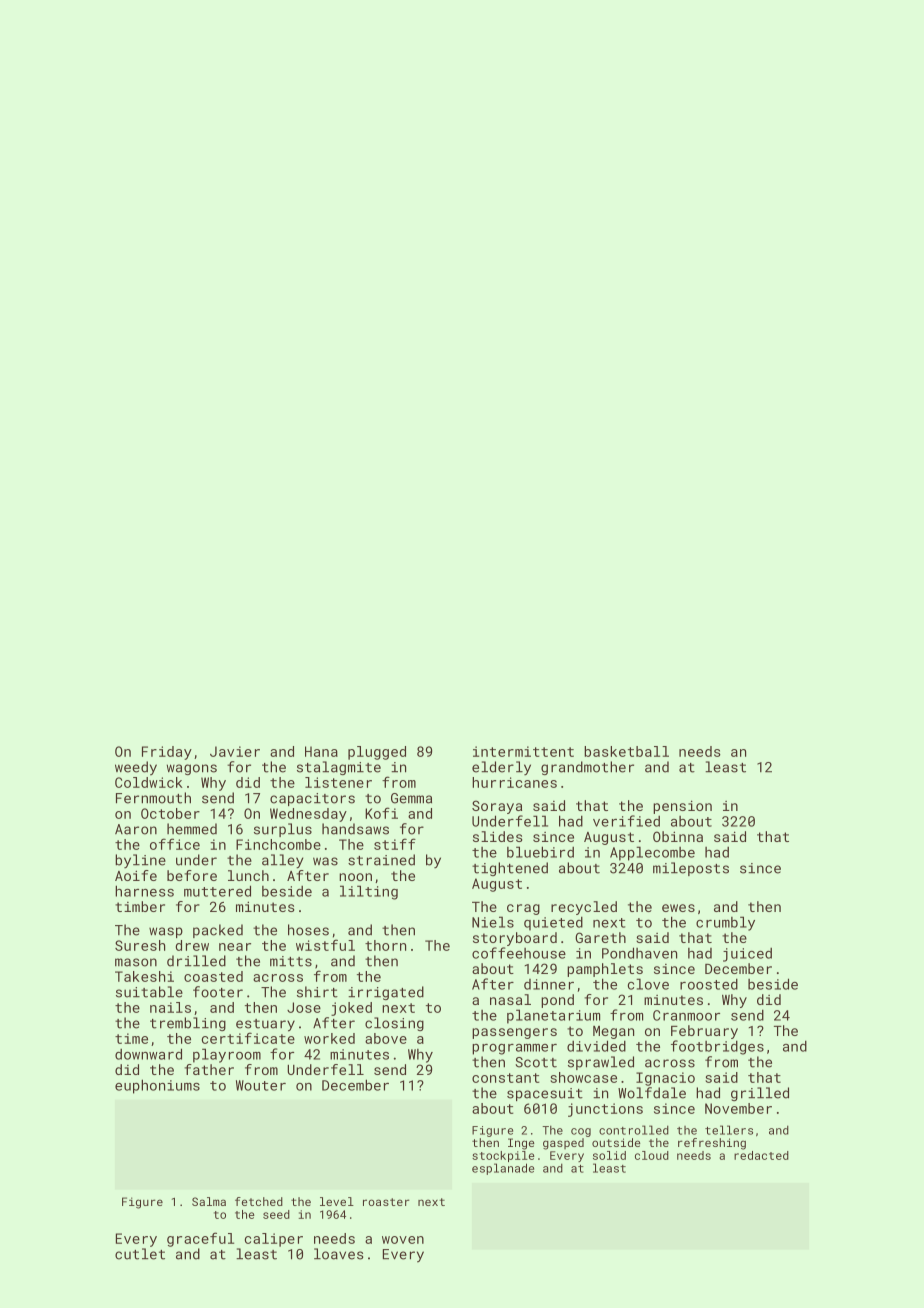 The image size is (924, 1308). What do you see at coordinates (403, 1240) in the page?
I see `woven` at bounding box center [403, 1240].
